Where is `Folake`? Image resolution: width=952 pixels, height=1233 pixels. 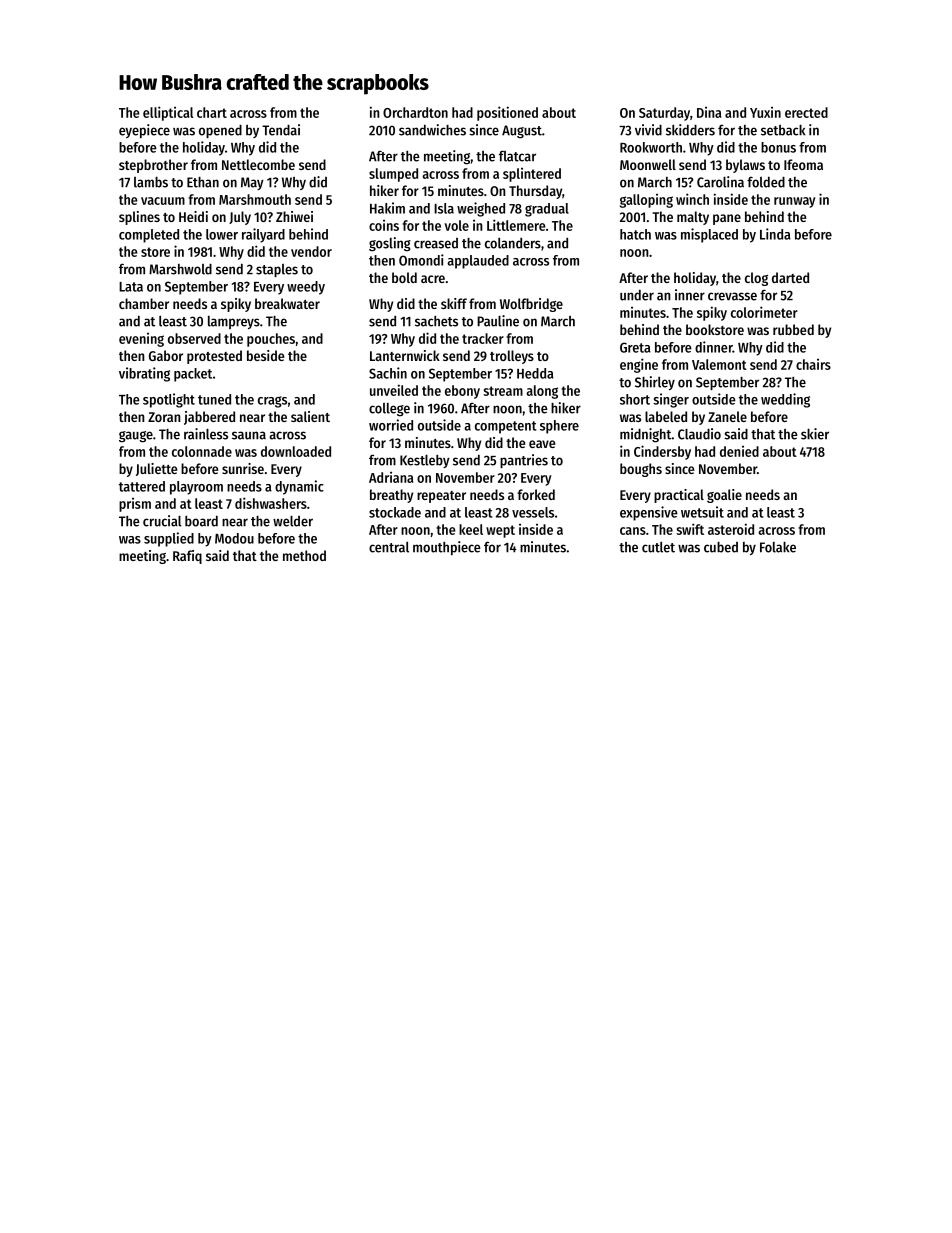 Folake is located at coordinates (778, 547).
